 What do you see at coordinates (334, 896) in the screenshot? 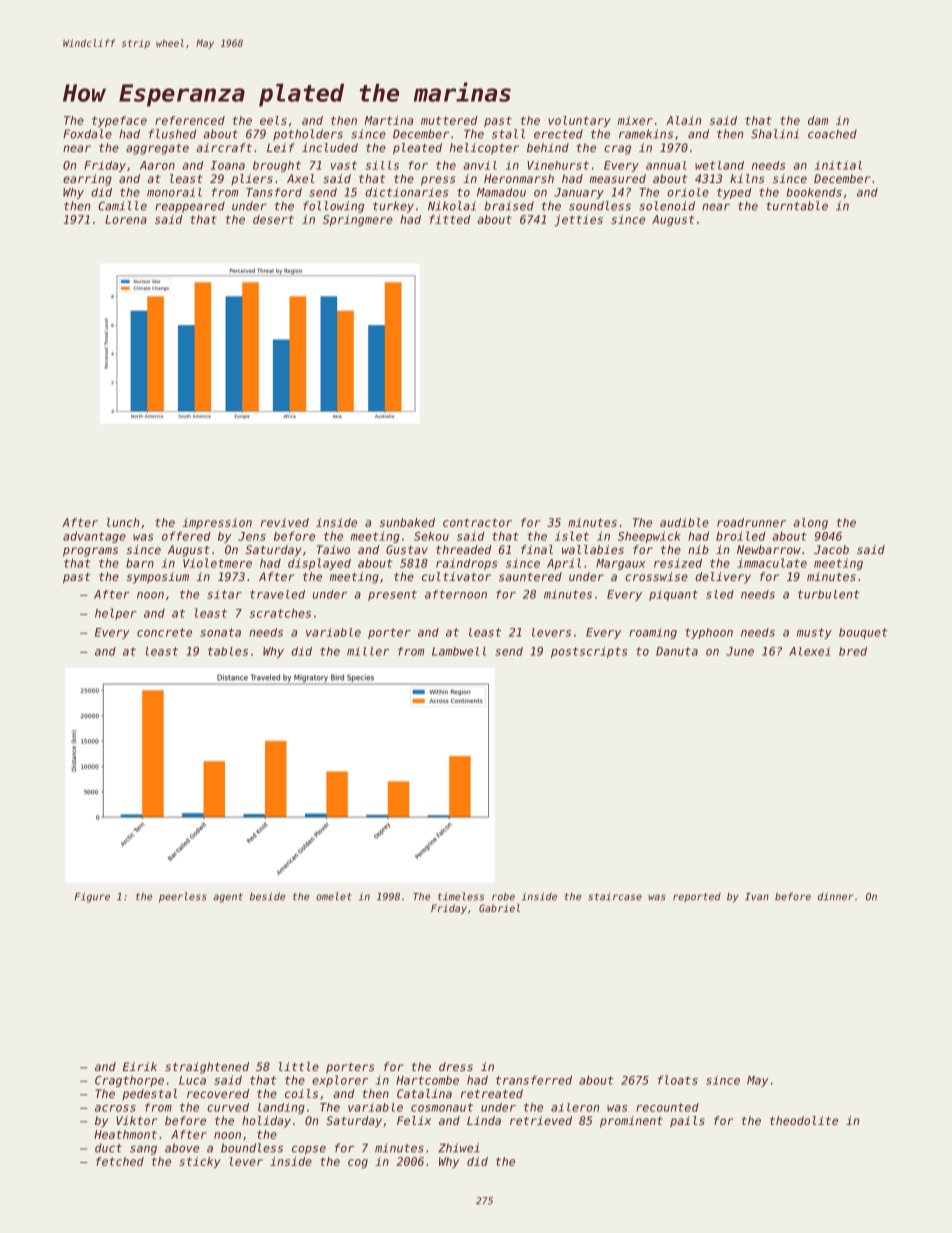
I see `omelet` at bounding box center [334, 896].
